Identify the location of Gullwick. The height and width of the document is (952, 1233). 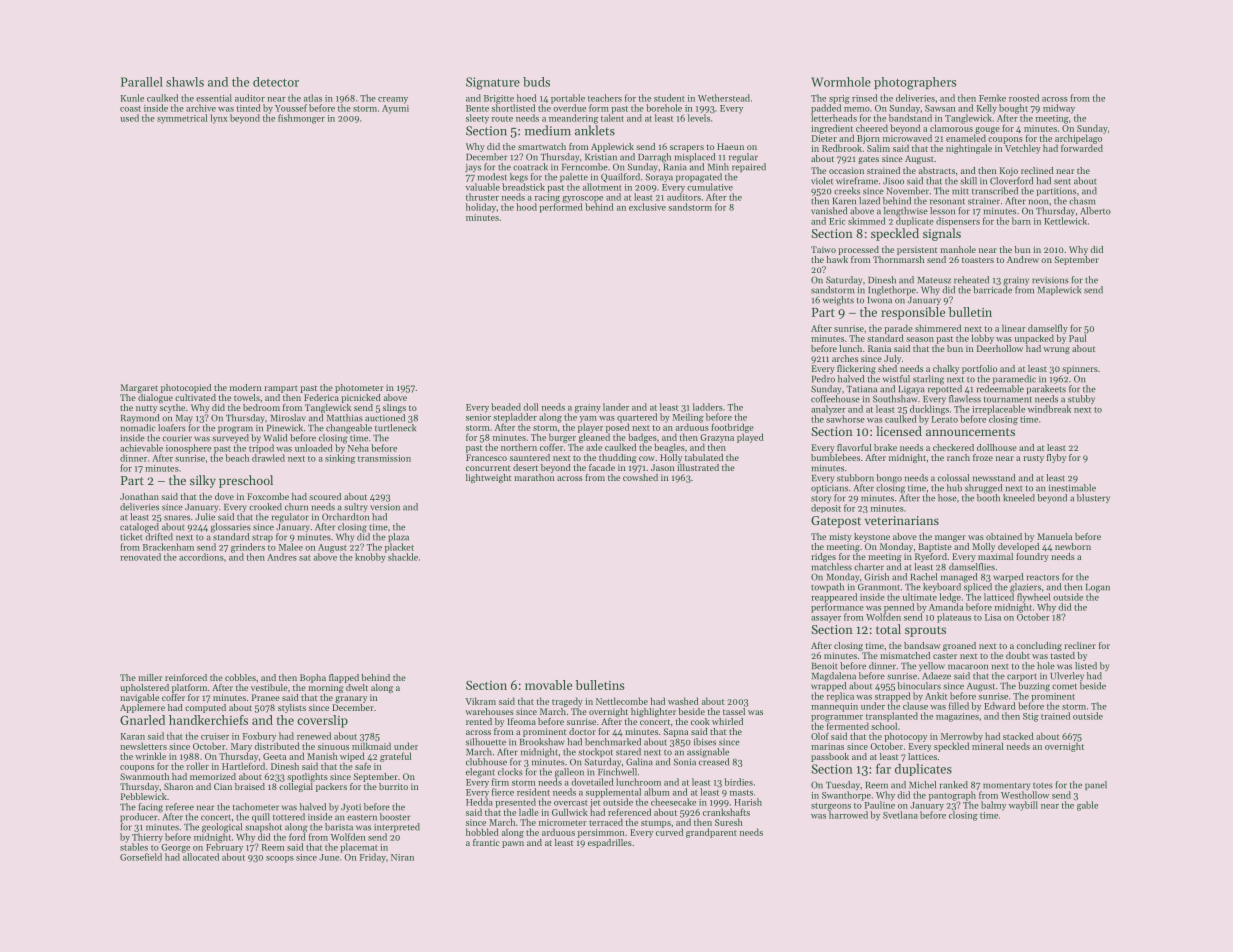
(570, 812).
